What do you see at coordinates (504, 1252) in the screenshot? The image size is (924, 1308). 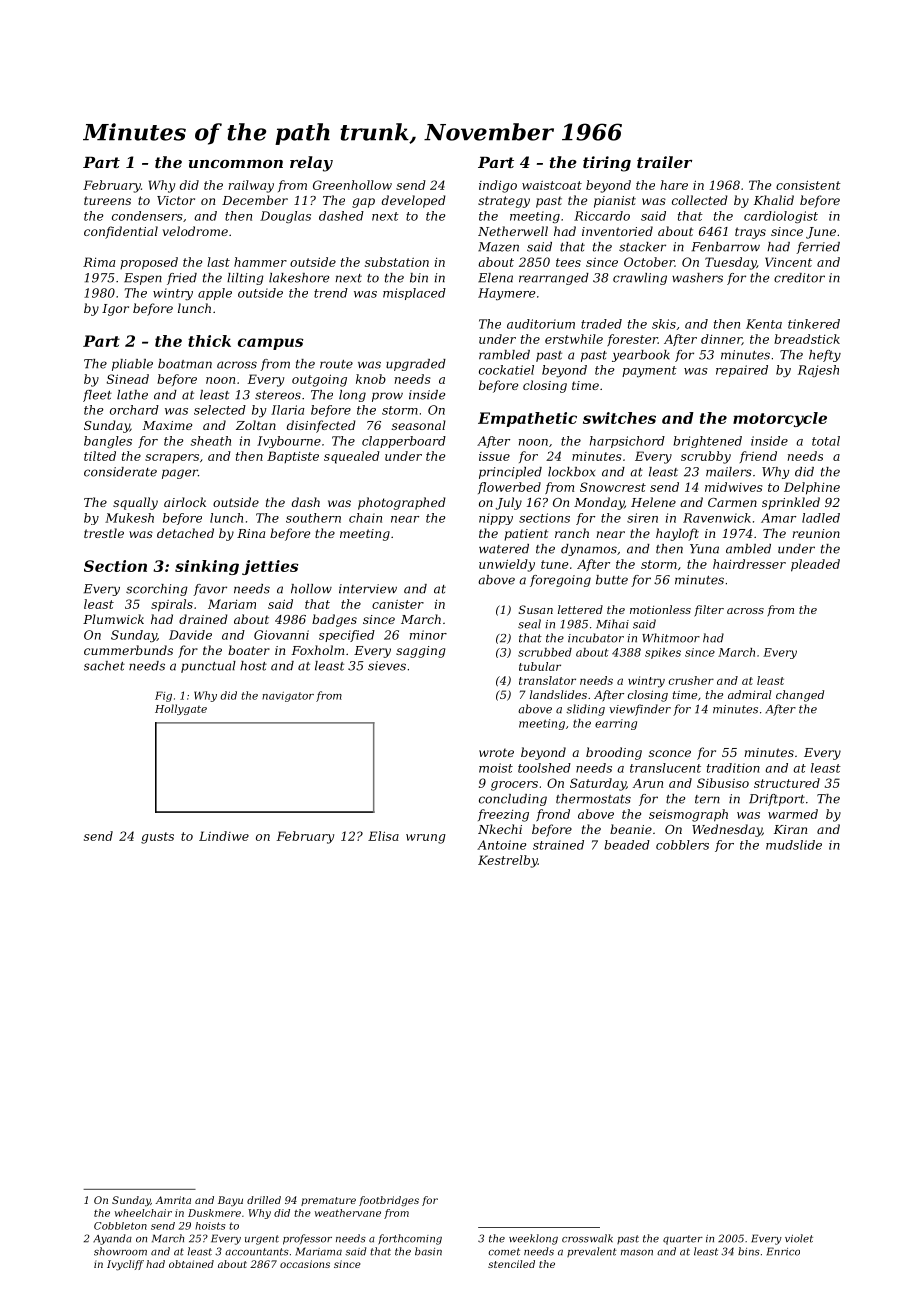 I see `comet` at bounding box center [504, 1252].
